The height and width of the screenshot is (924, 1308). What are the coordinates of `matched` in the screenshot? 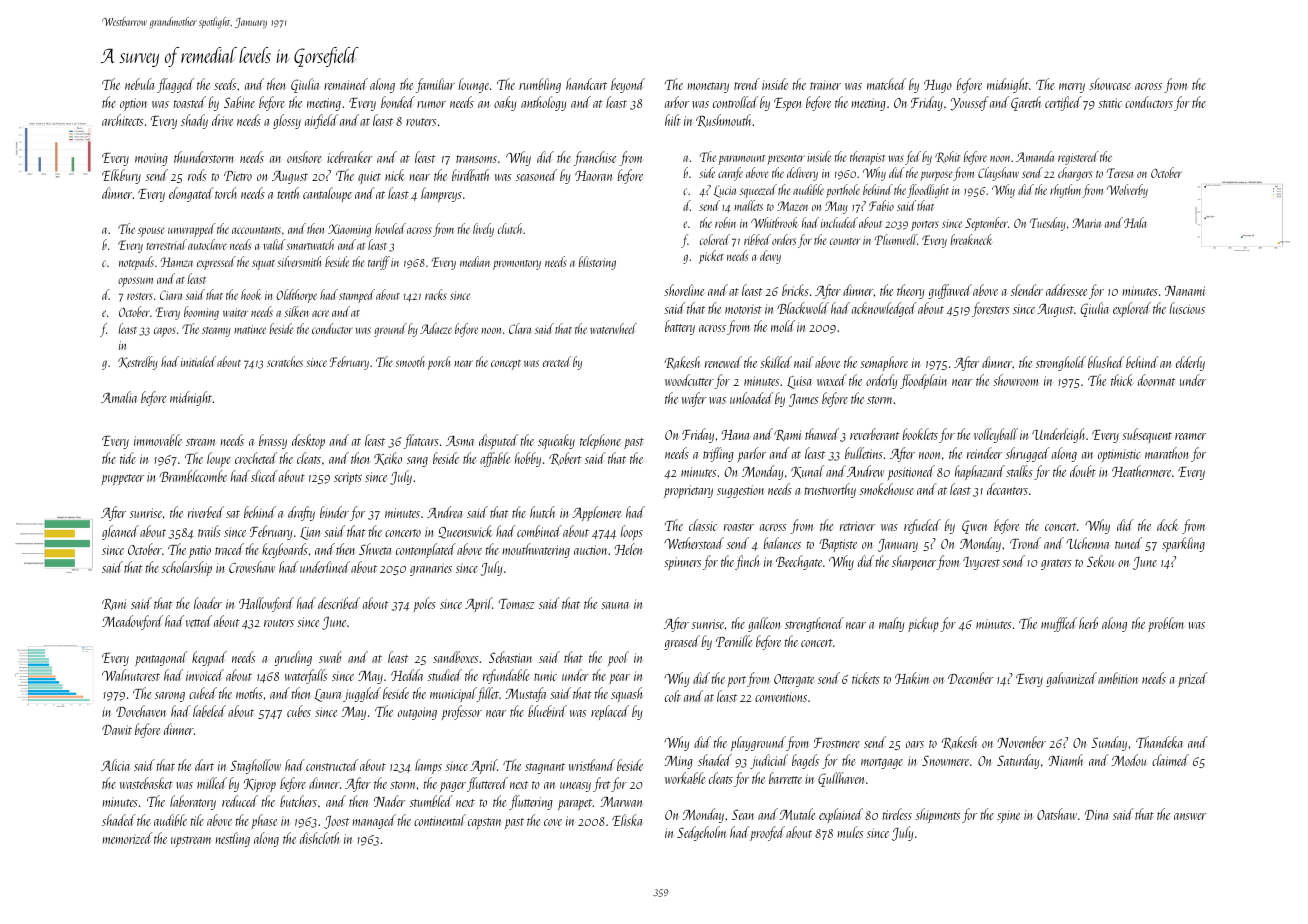 It's located at (886, 84).
